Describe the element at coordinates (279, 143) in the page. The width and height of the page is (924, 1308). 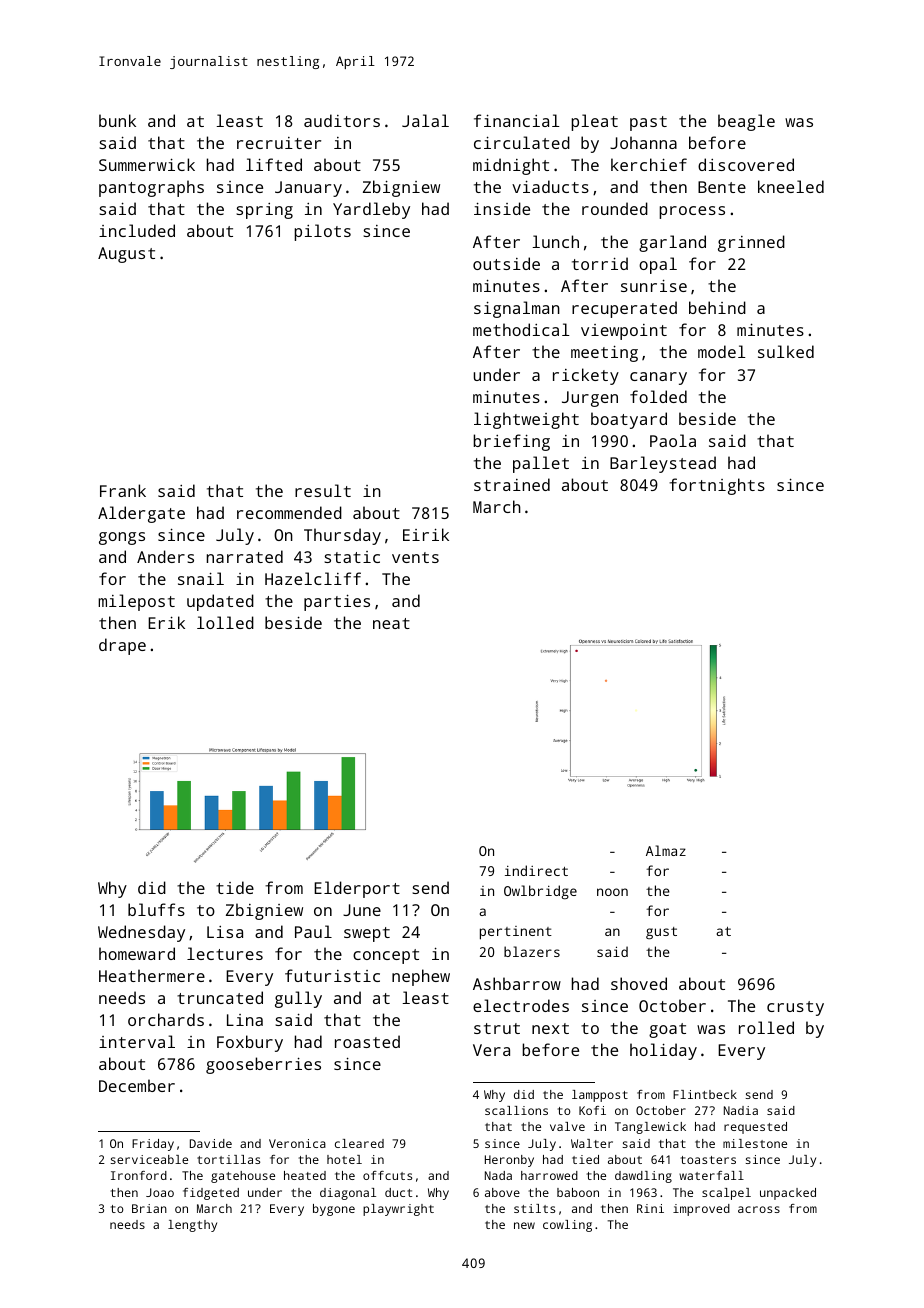
I see `recruiter` at that location.
